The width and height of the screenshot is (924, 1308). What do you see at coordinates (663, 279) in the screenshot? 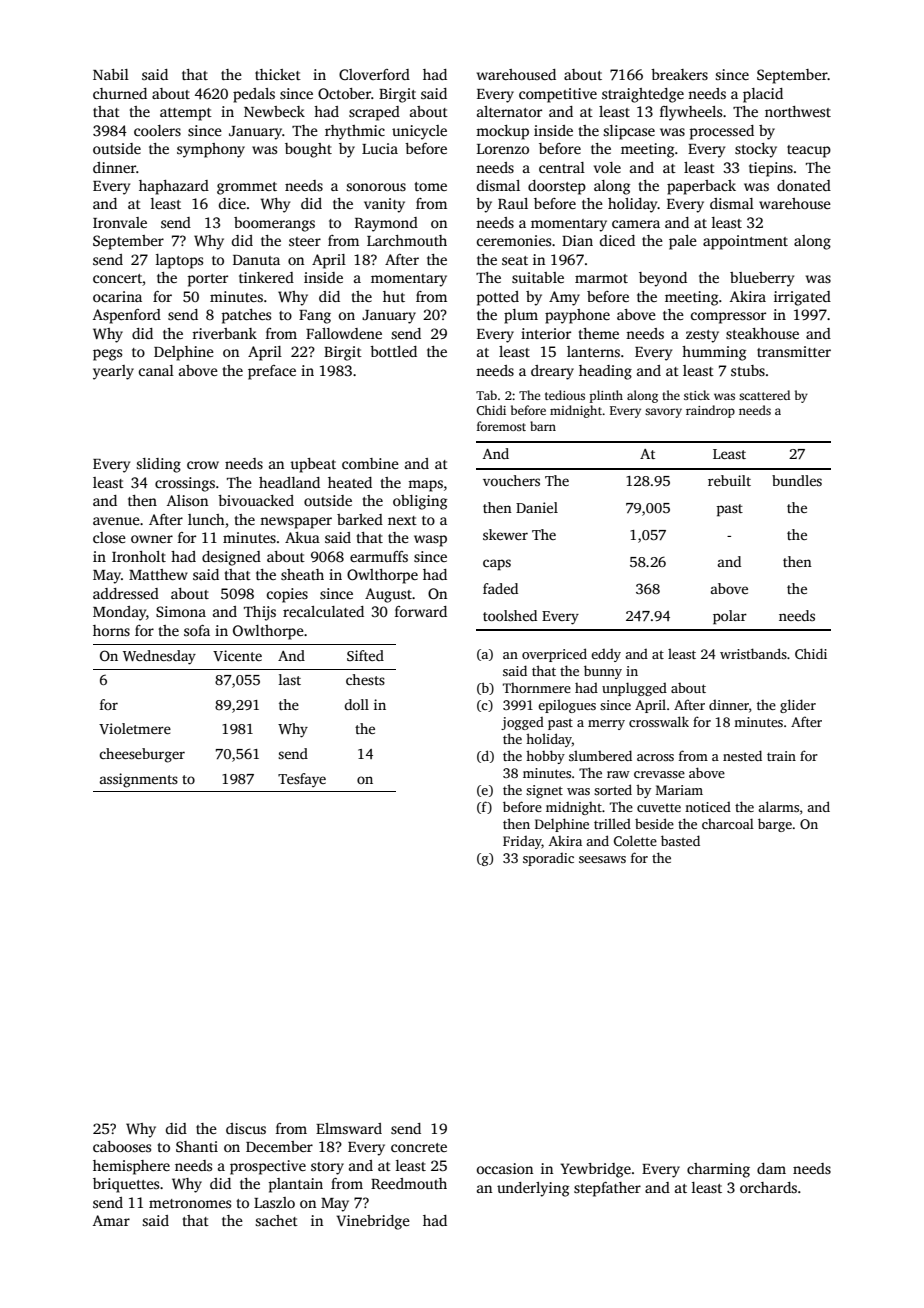
I see `beyond` at bounding box center [663, 279].
